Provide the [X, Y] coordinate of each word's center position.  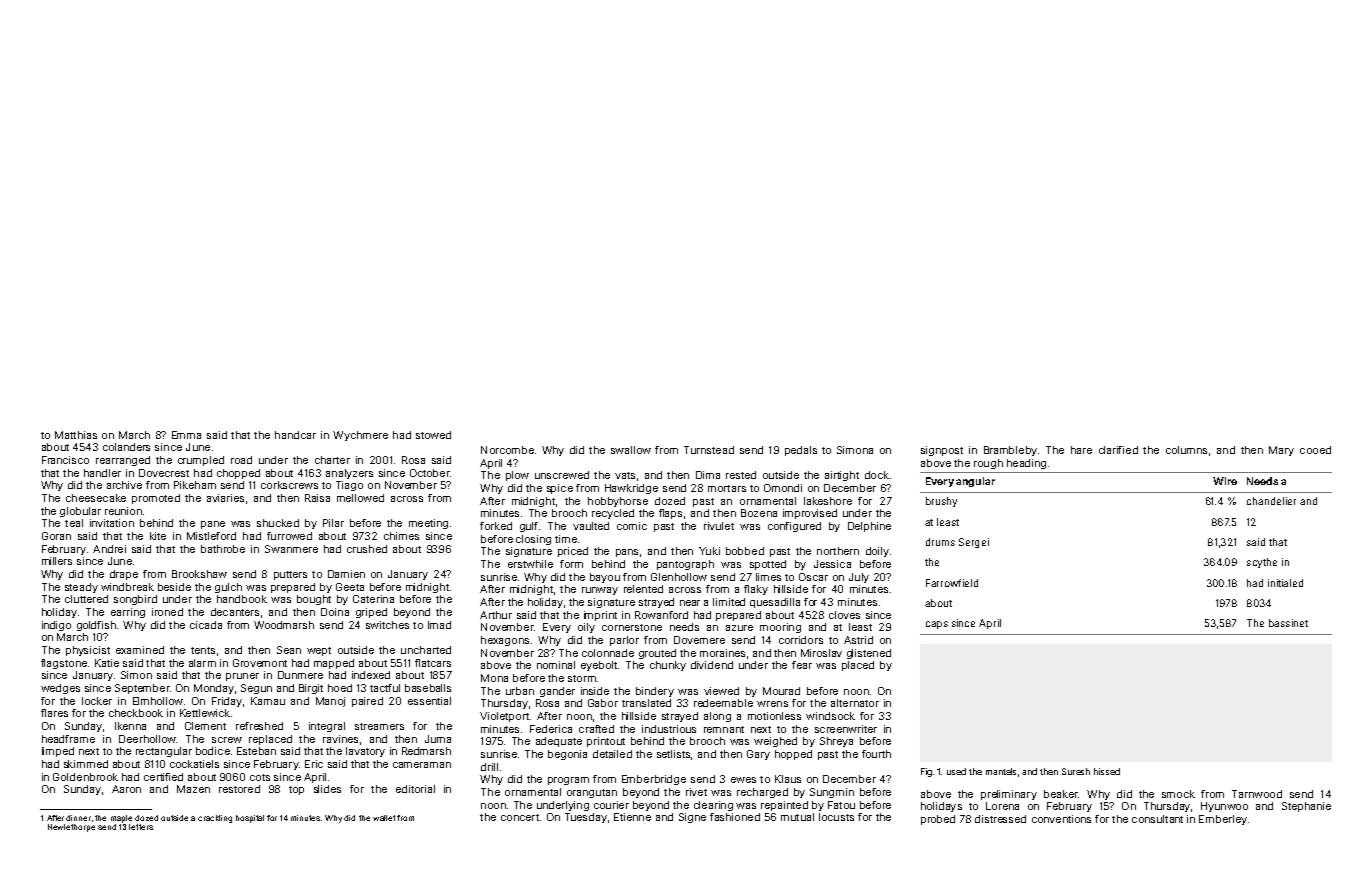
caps [937, 625]
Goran [56, 536]
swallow [631, 450]
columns [1186, 450]
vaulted [591, 526]
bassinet [1288, 623]
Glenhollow [679, 577]
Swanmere [291, 549]
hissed [1107, 771]
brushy [941, 502]
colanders [126, 447]
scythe [1262, 563]
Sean [289, 650]
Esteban [256, 751]
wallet [384, 818]
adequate [559, 742]
